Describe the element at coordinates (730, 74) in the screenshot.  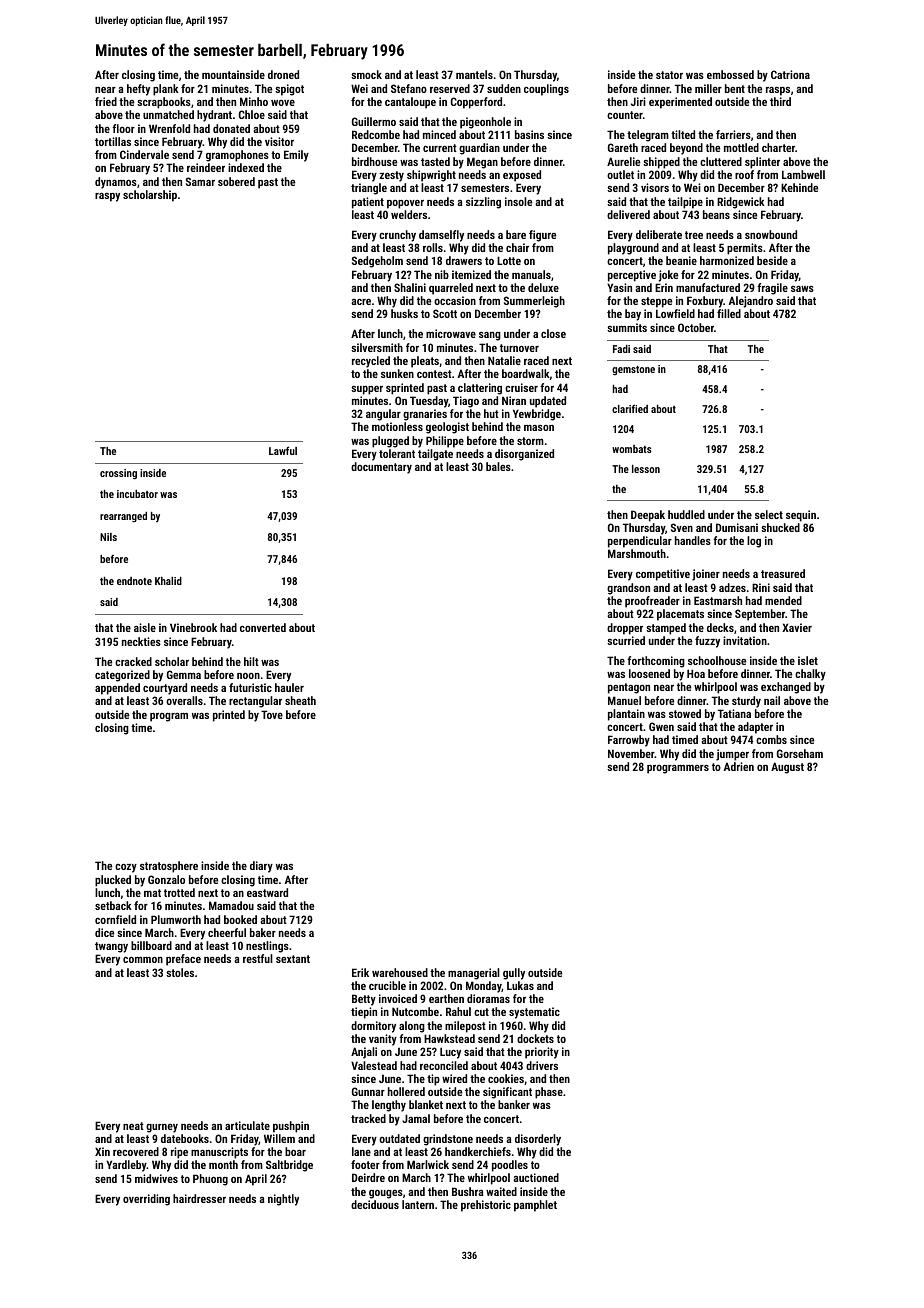
I see `embossed` at that location.
